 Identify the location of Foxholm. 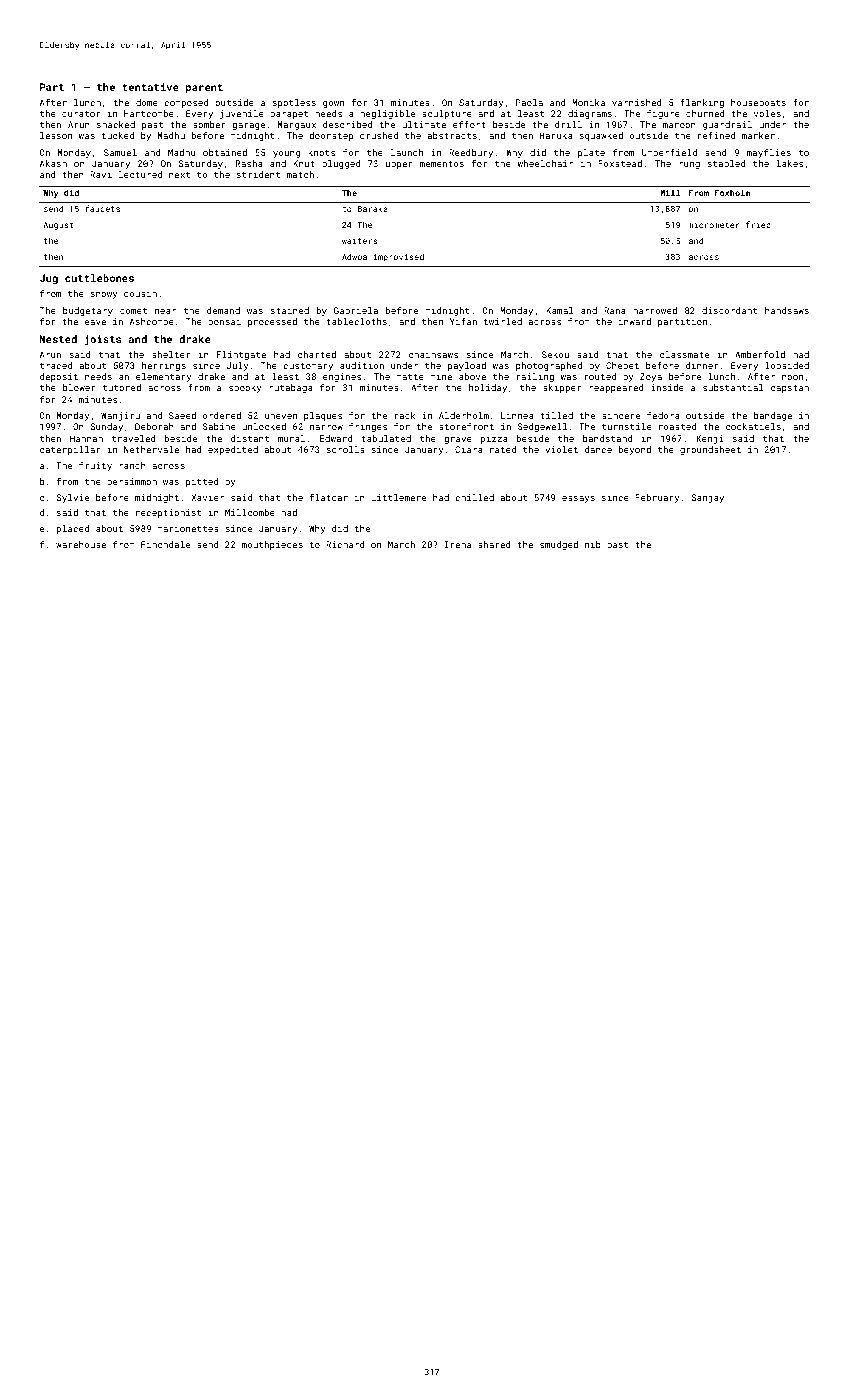
(732, 192).
